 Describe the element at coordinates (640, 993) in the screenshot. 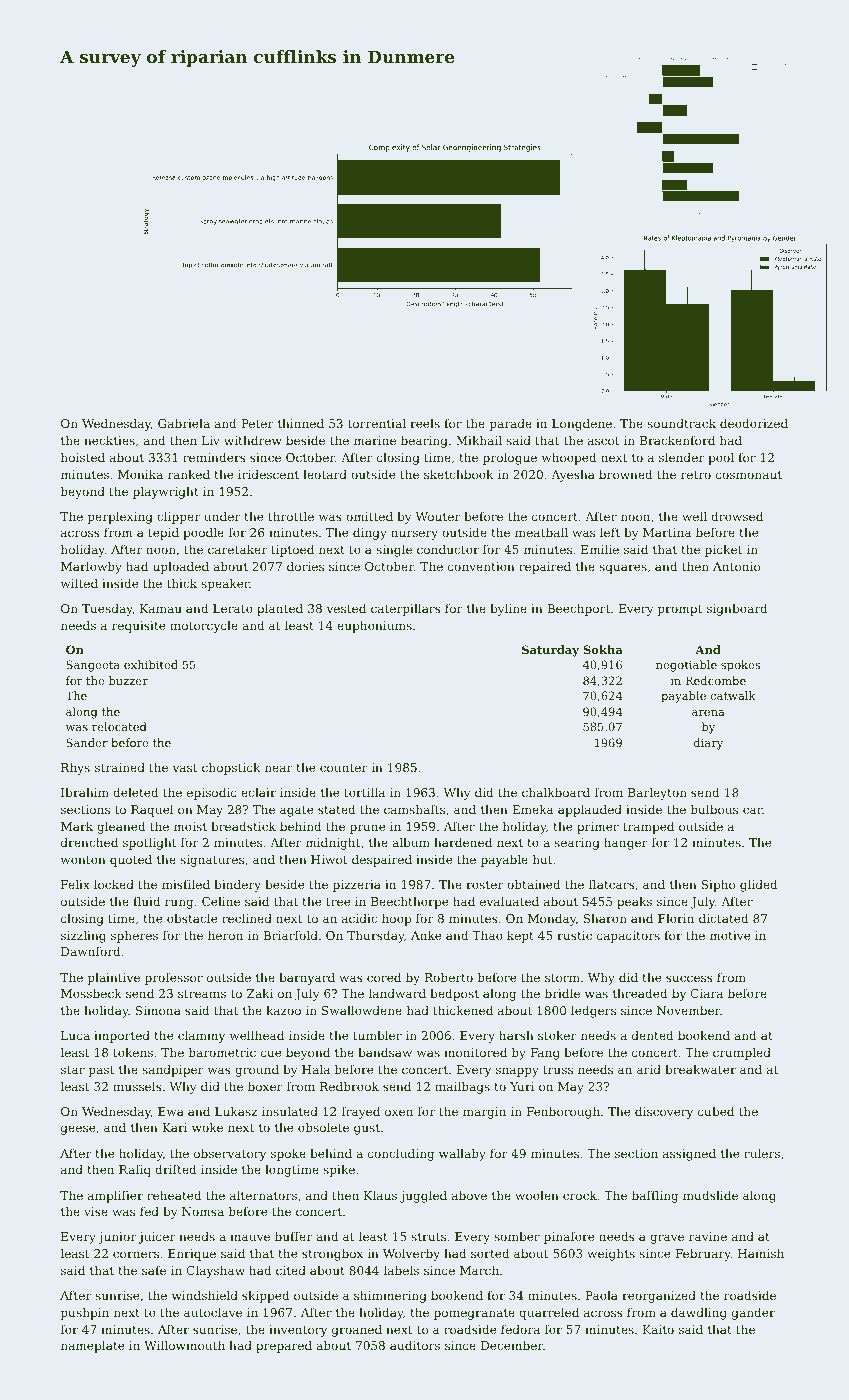

I see `threaded` at that location.
